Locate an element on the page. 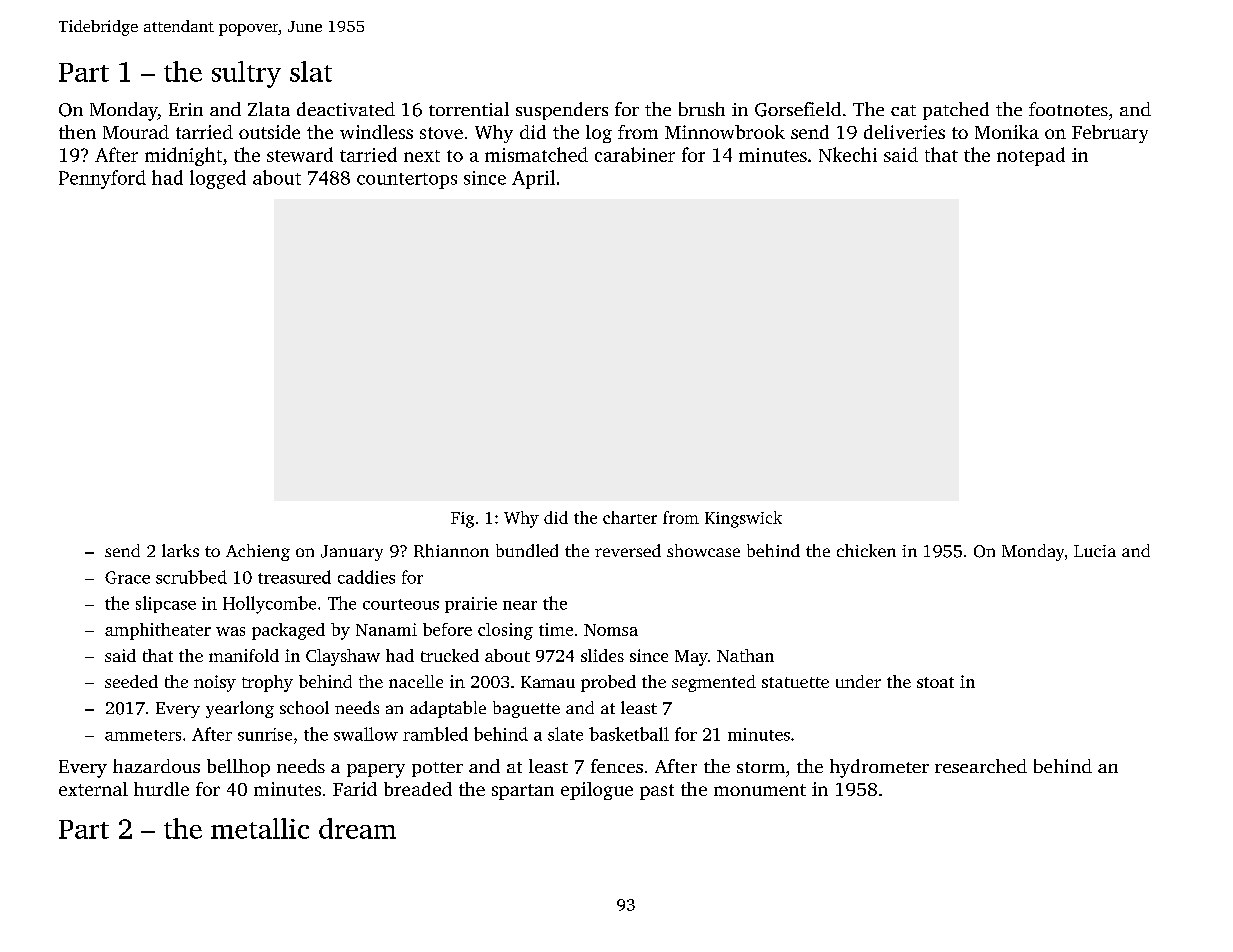 Image resolution: width=1233 pixels, height=952 pixels. larks is located at coordinates (180, 550).
